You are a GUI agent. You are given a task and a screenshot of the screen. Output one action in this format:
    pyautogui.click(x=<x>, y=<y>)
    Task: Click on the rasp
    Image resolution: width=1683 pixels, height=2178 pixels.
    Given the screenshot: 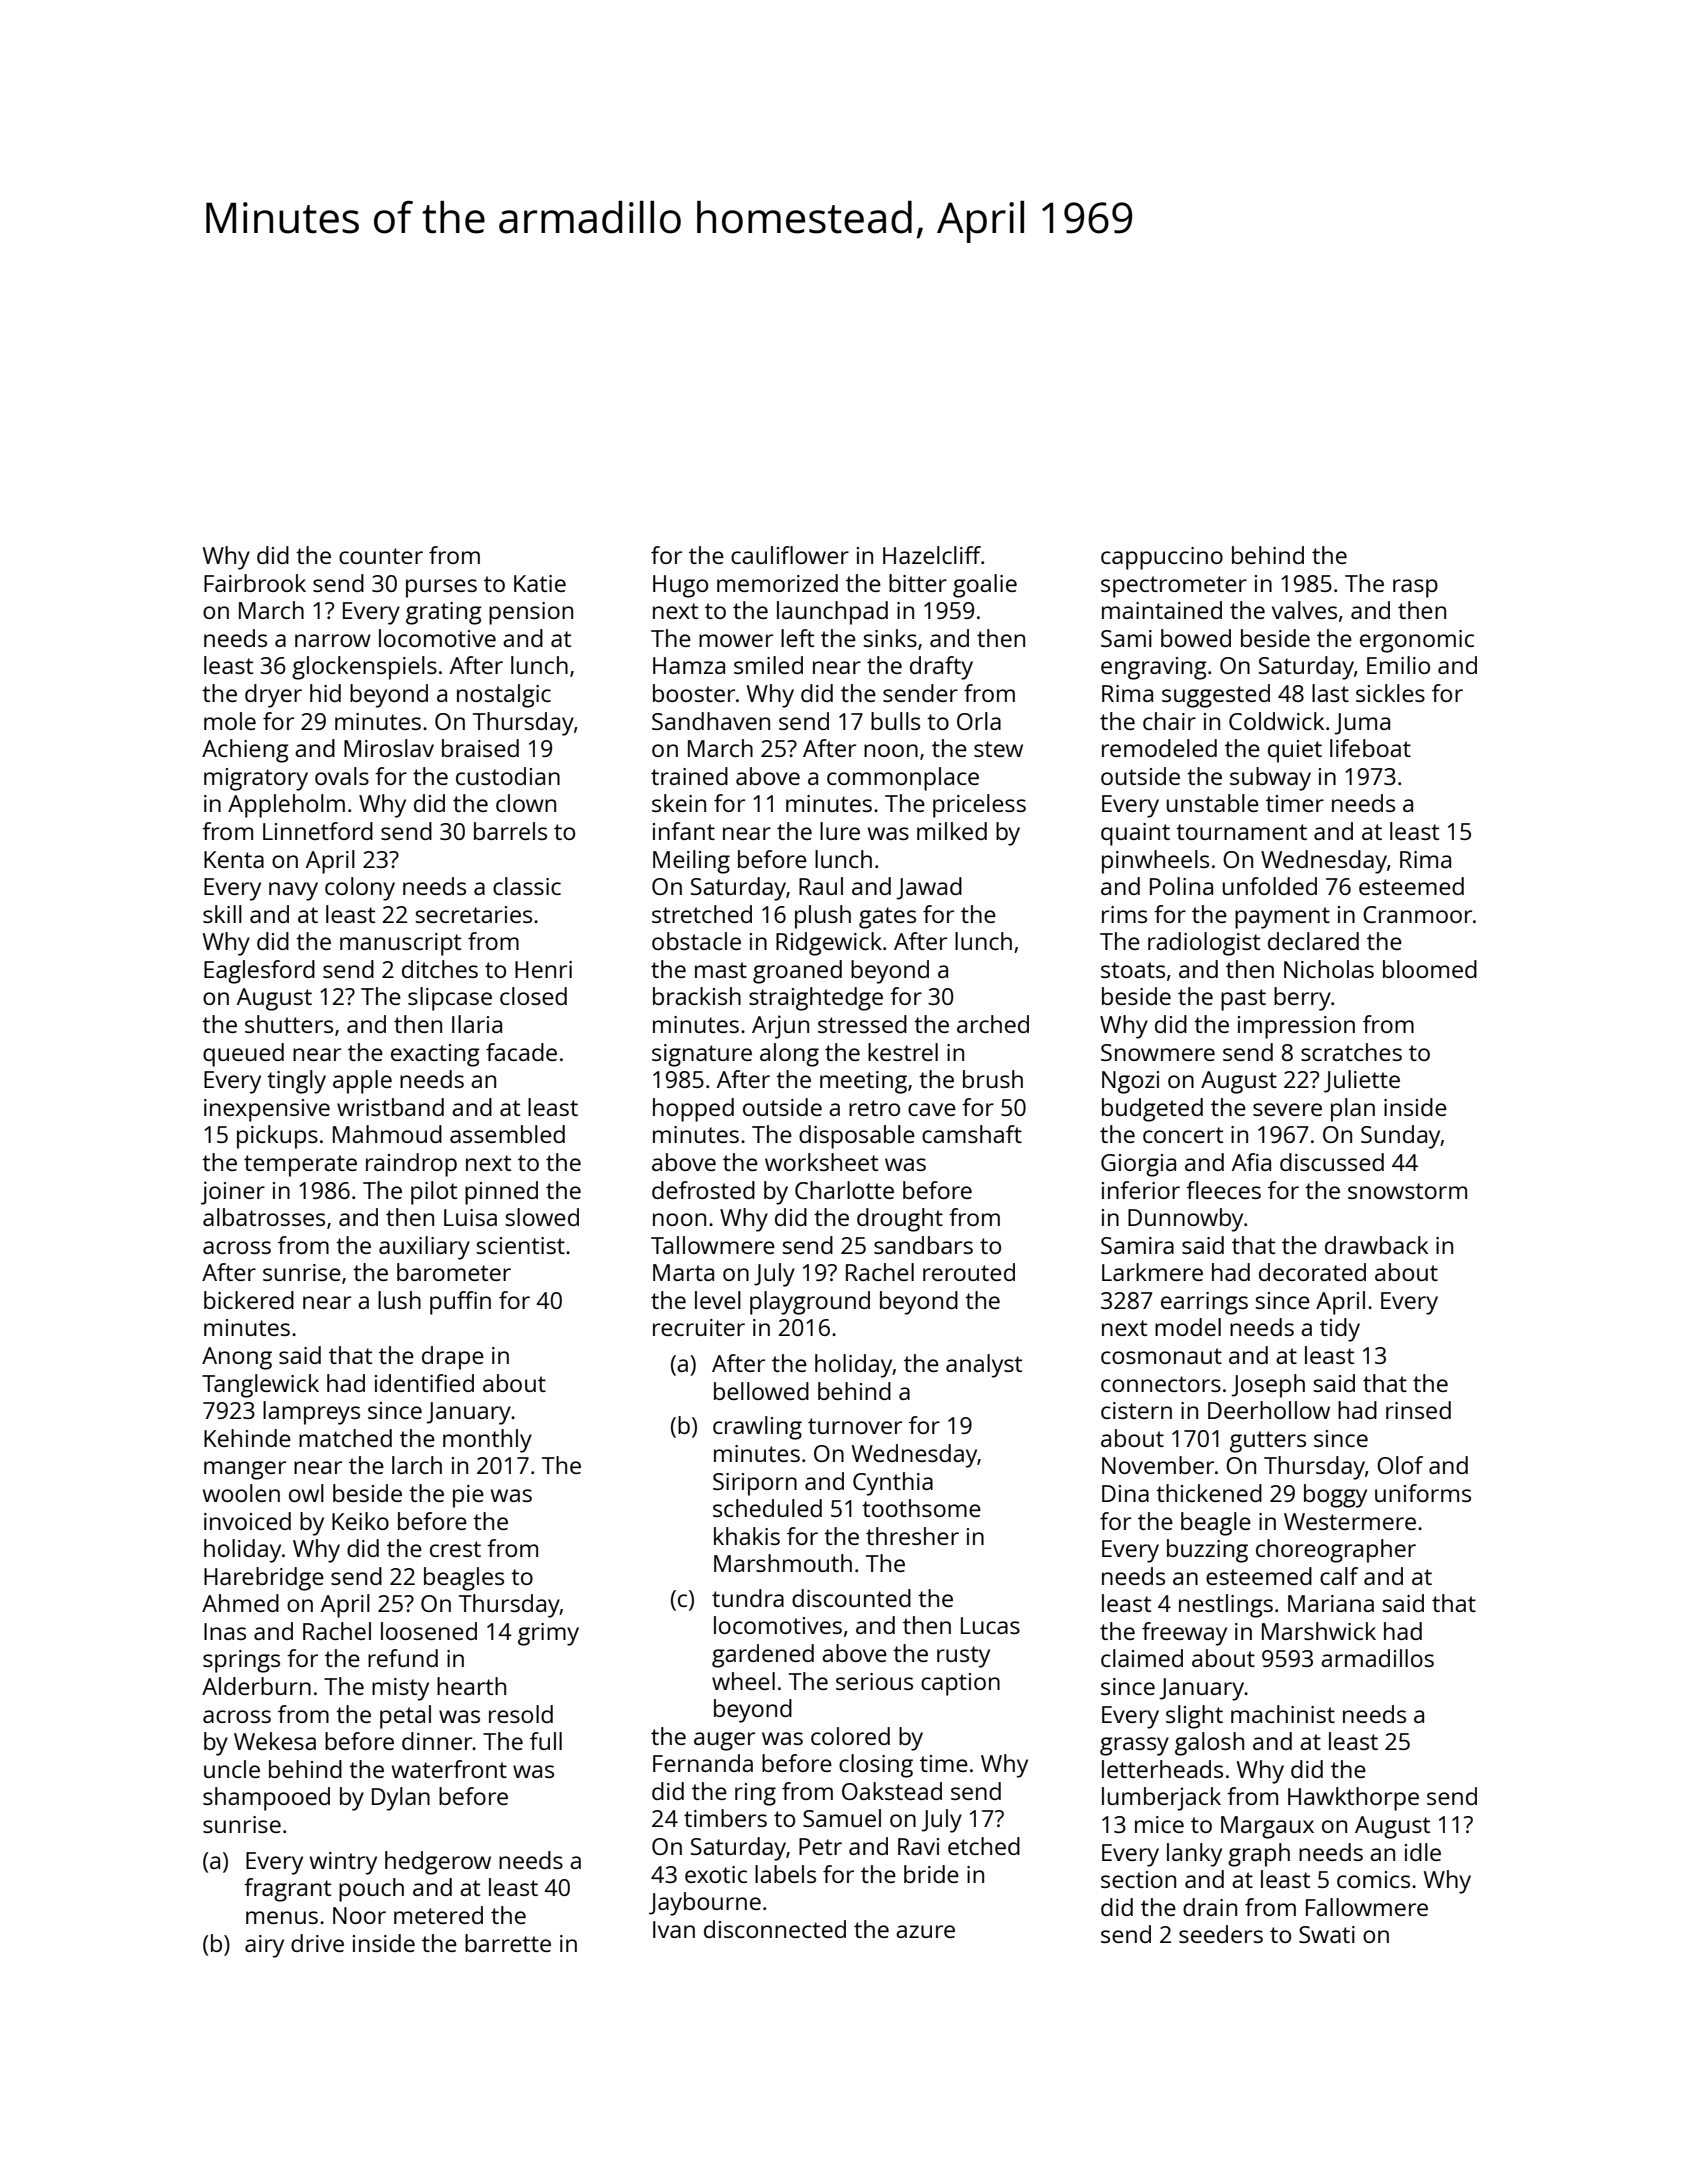 What is the action you would take?
    pyautogui.click(x=1415, y=588)
